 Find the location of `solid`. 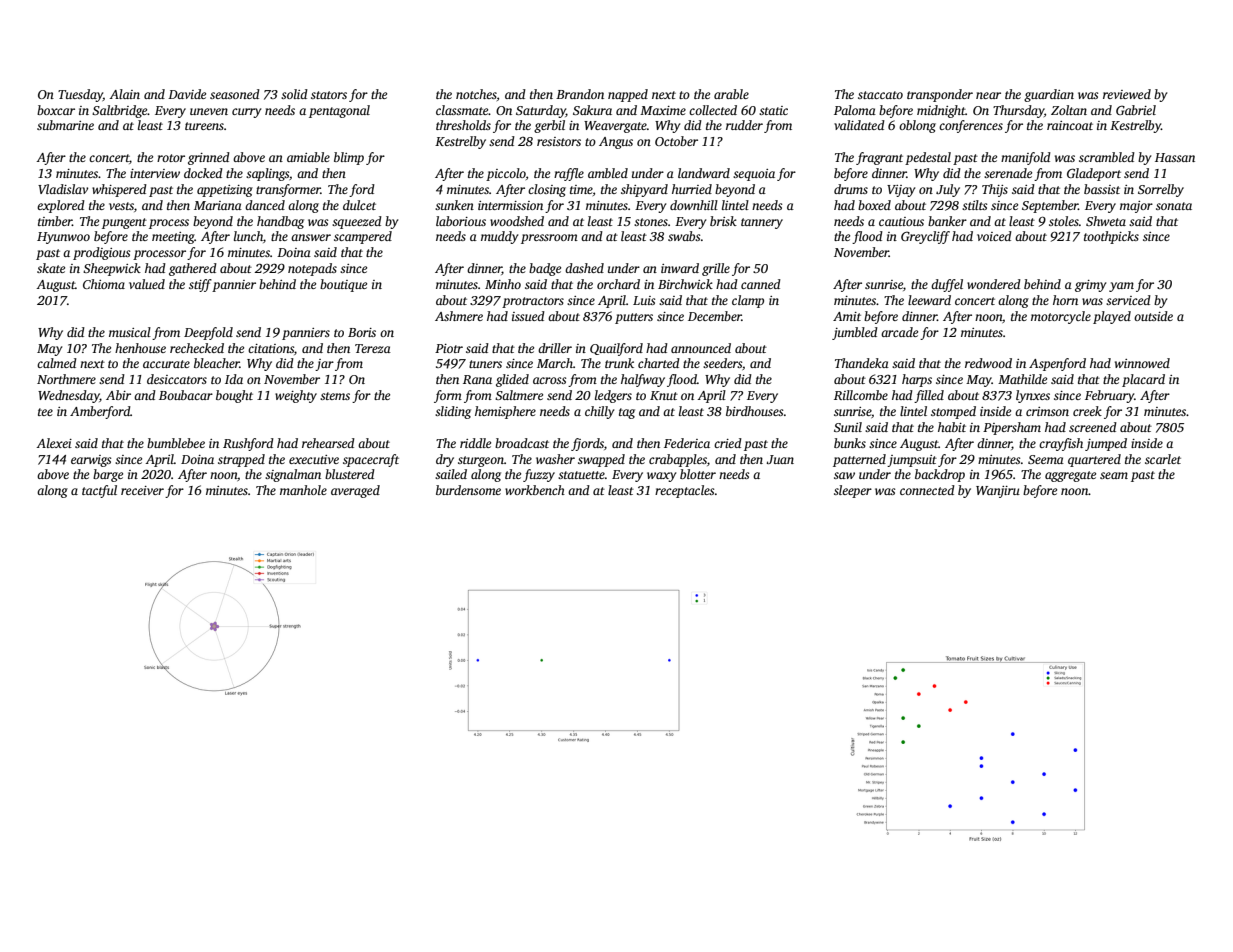

solid is located at coordinates (294, 94).
